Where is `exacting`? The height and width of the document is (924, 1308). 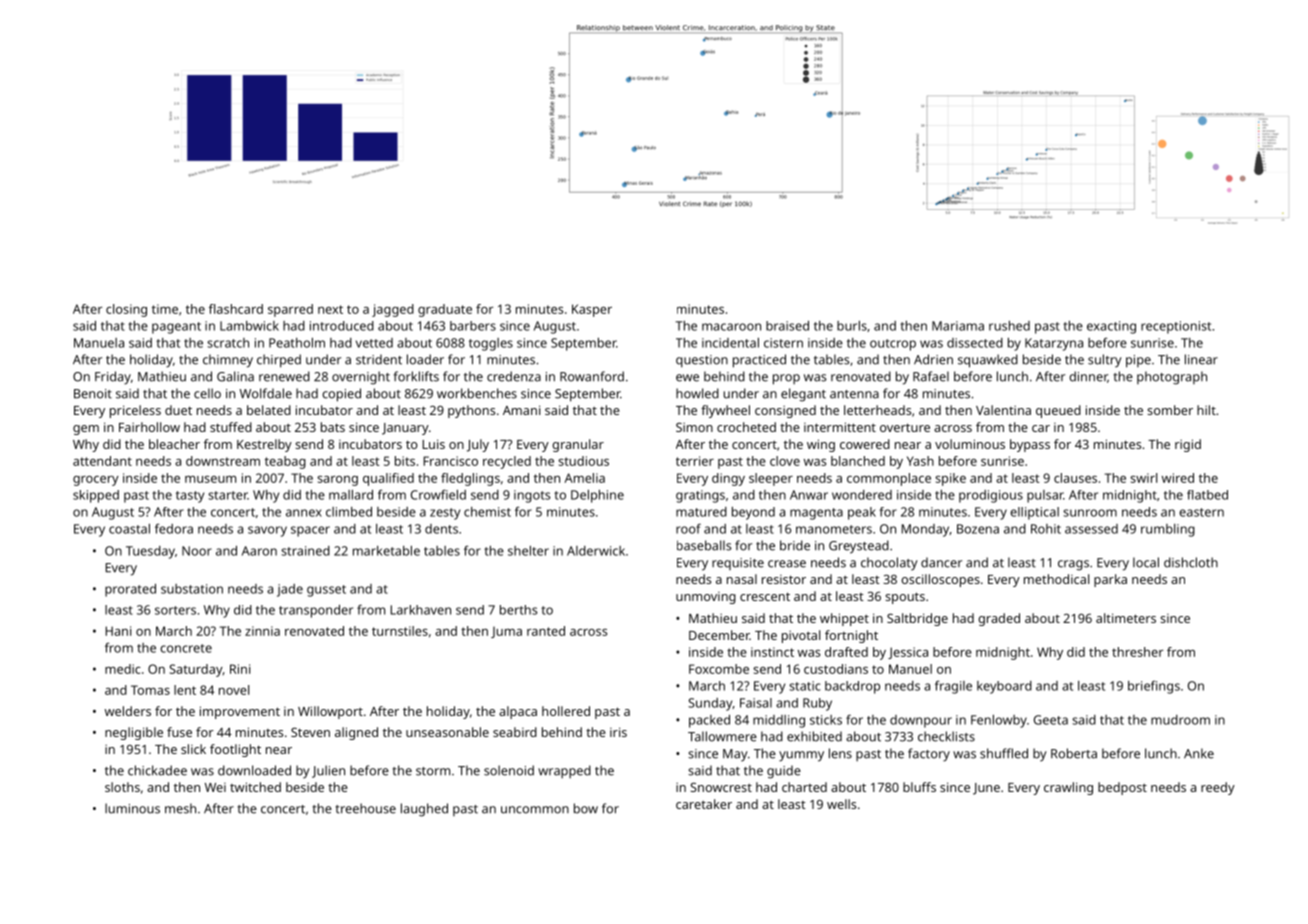
exacting is located at coordinates (1111, 327).
